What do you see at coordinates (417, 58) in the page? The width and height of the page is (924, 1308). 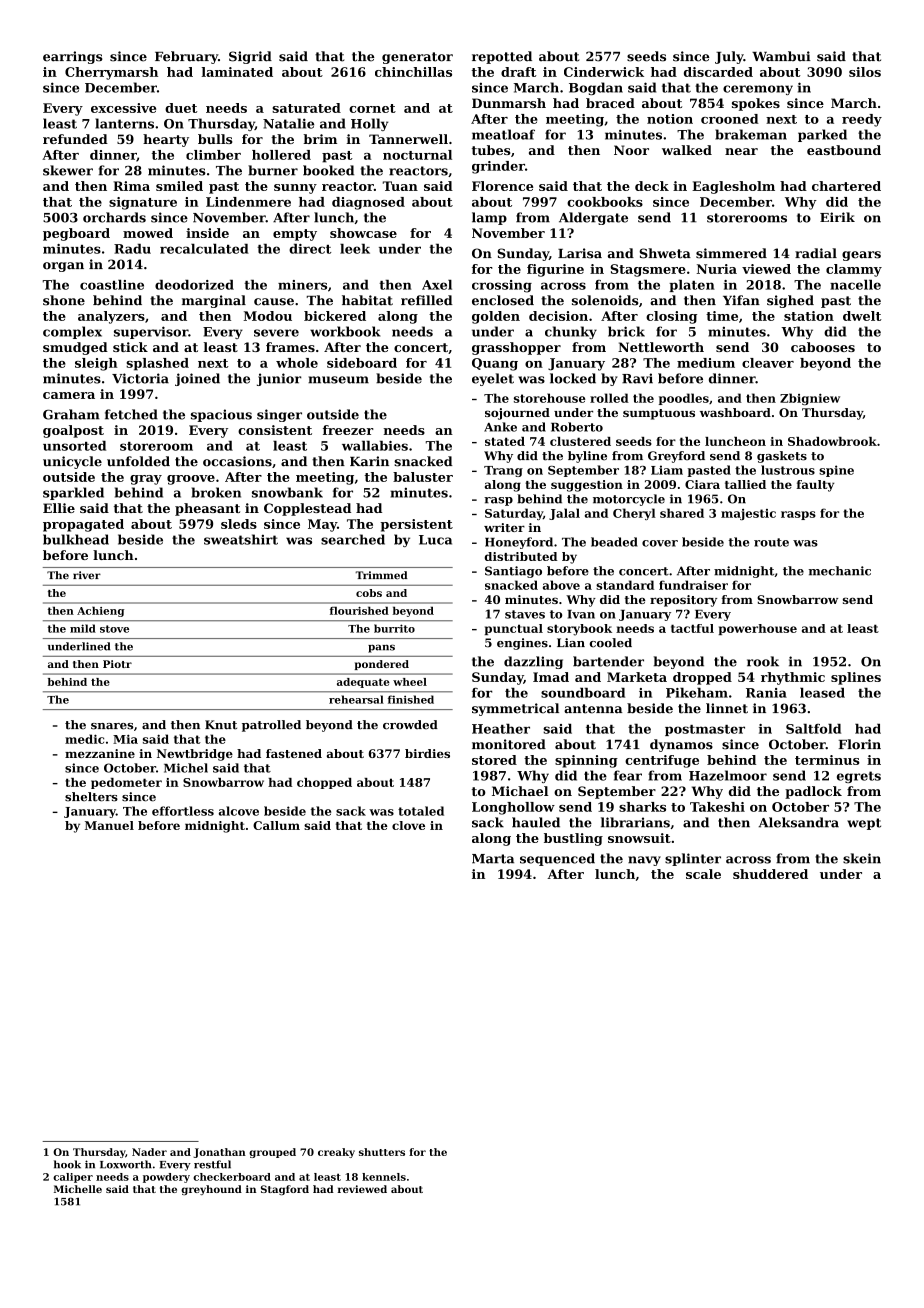 I see `generator` at bounding box center [417, 58].
